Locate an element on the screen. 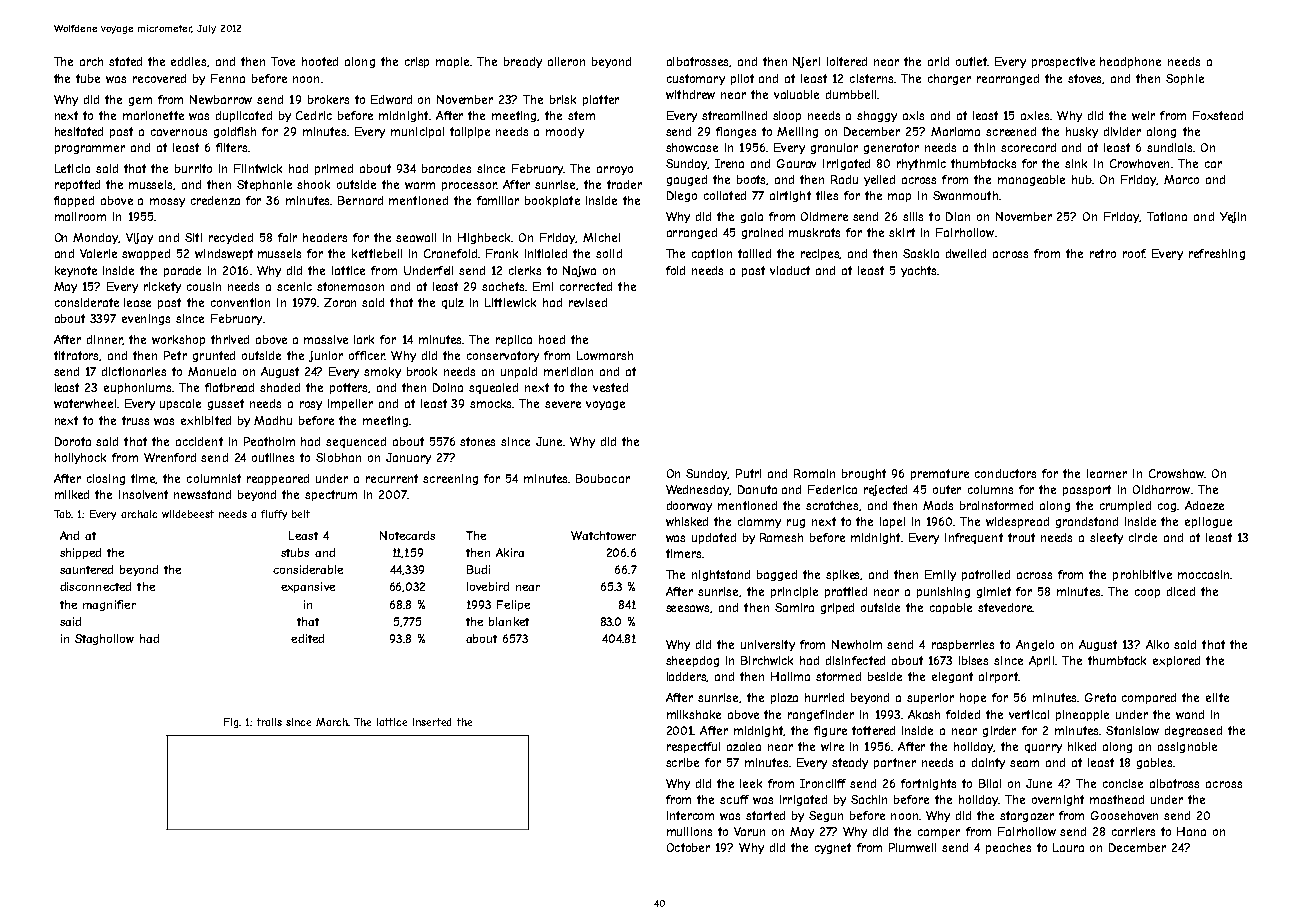 The height and width of the screenshot is (924, 1308). Njeri is located at coordinates (806, 62).
